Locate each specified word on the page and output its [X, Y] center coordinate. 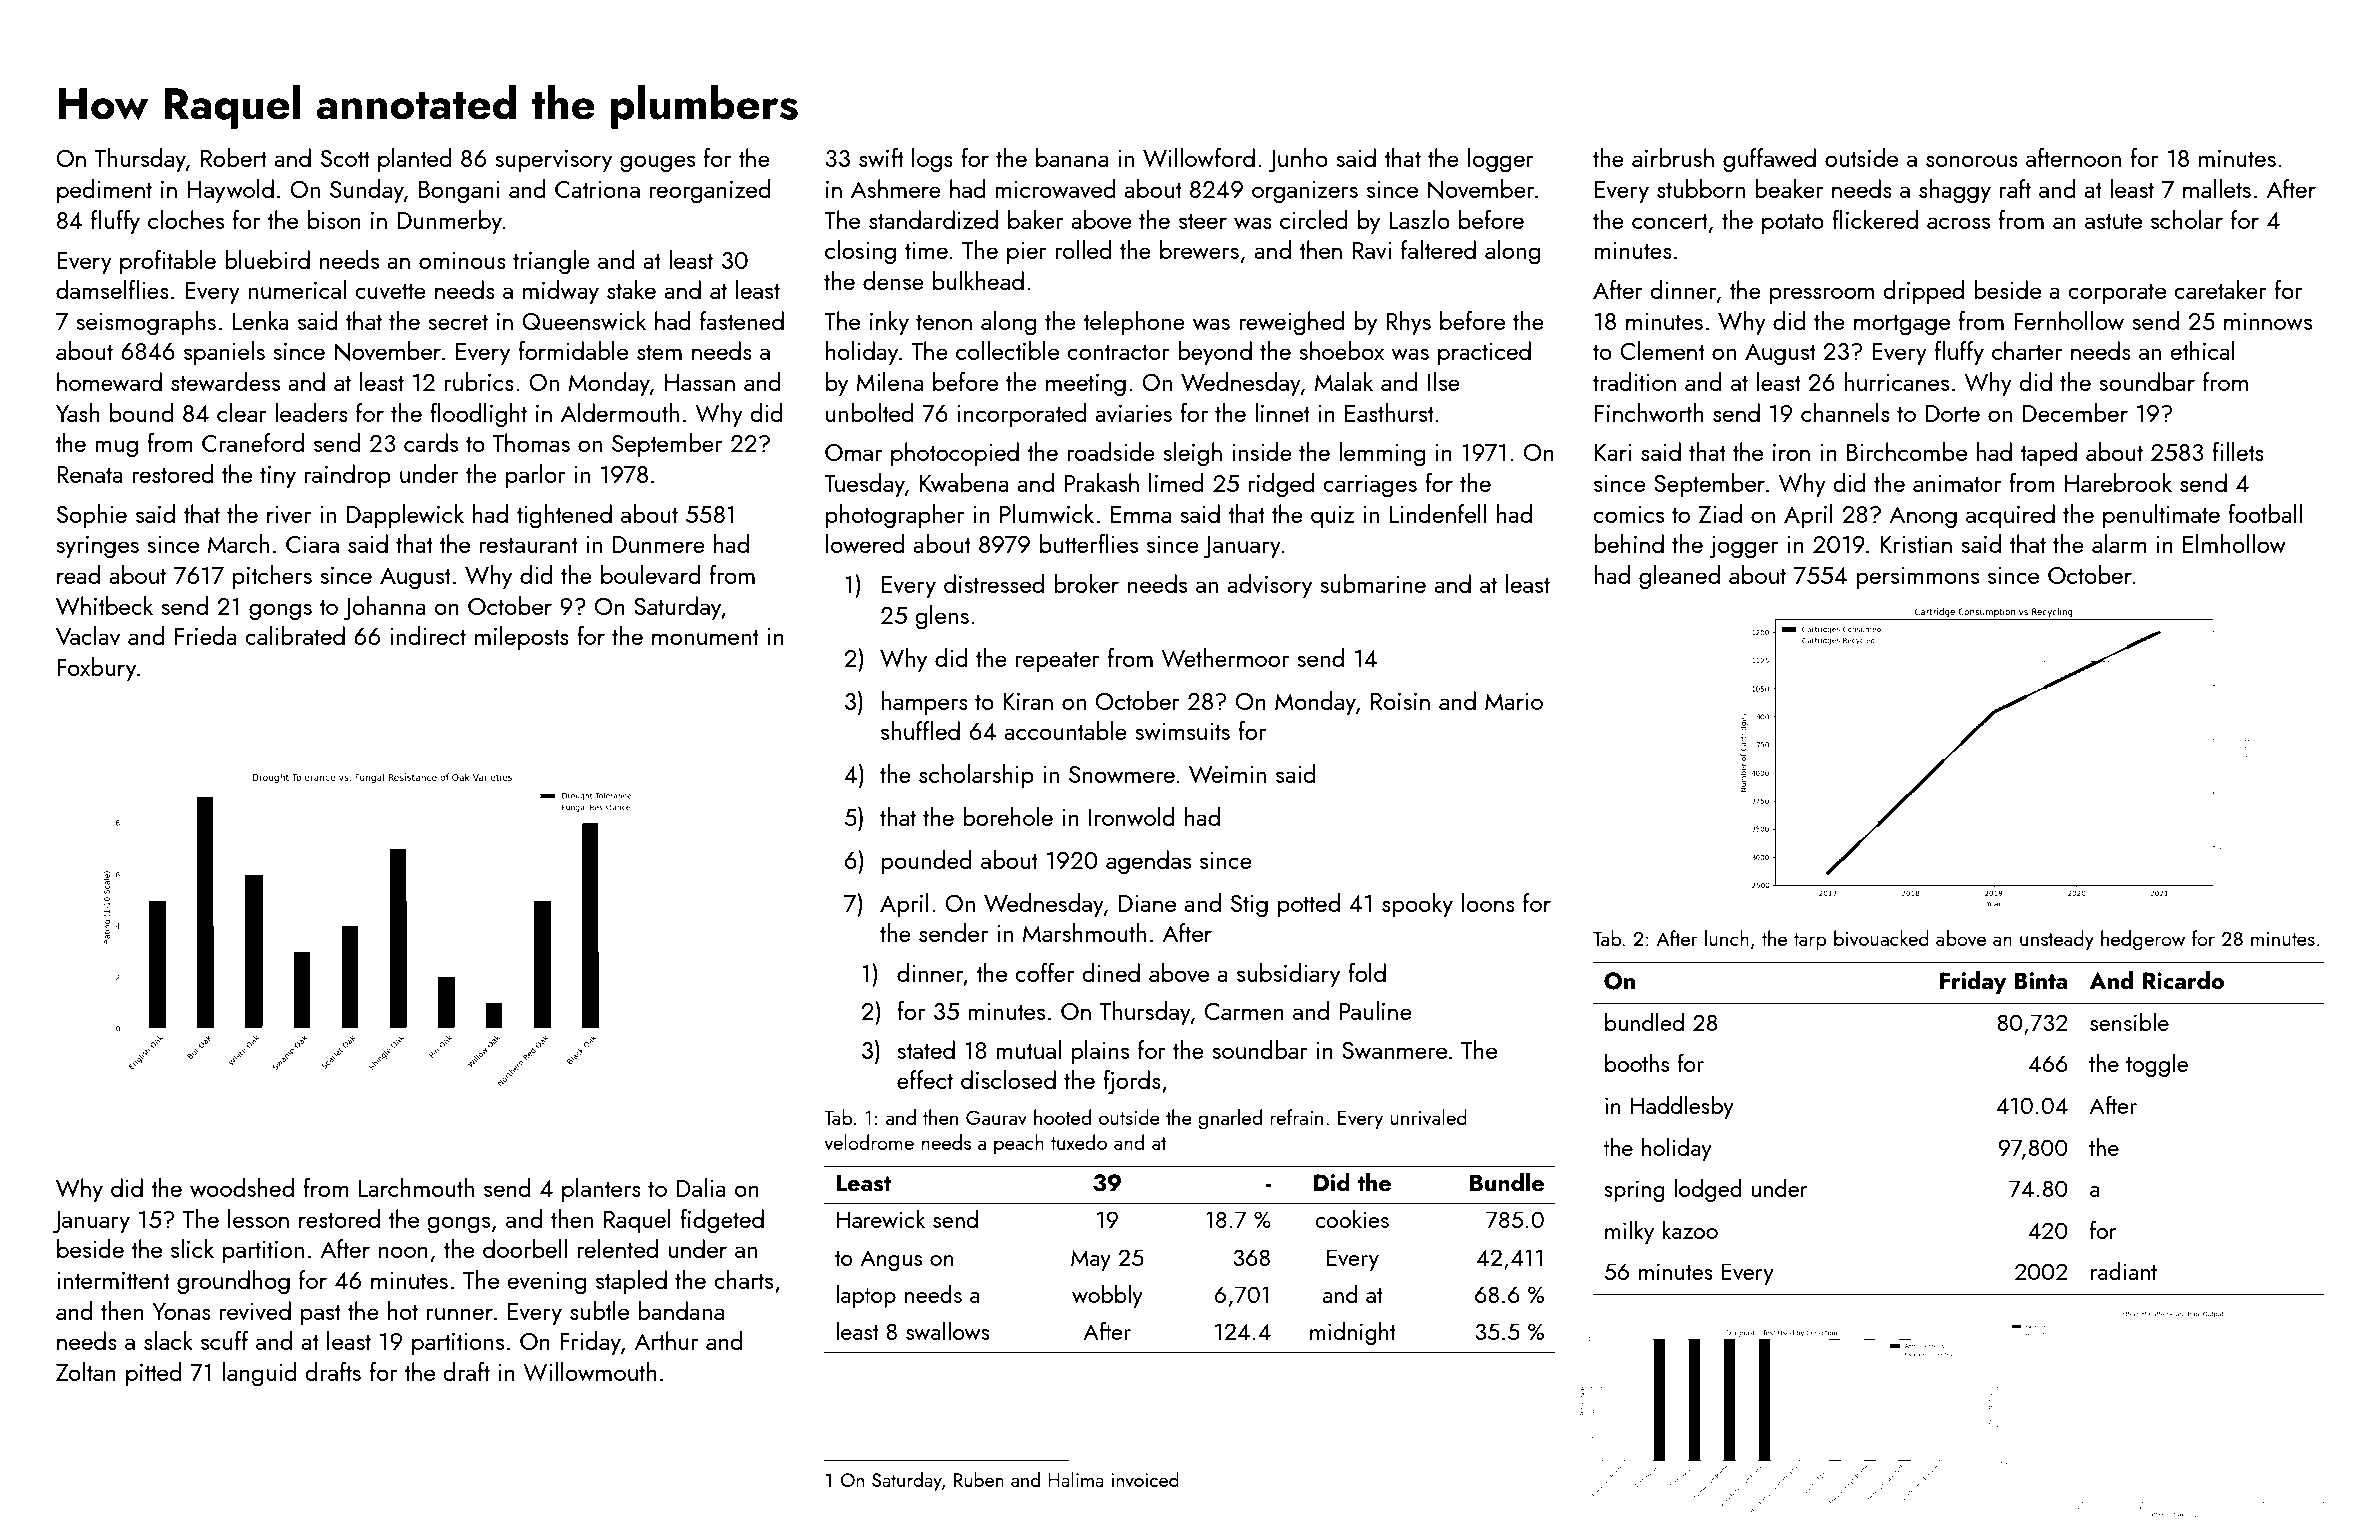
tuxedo [1079, 1142]
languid [259, 1374]
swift [881, 157]
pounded [926, 862]
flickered [1875, 219]
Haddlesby [1682, 1107]
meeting [1086, 385]
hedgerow [2143, 940]
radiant [2124, 1271]
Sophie [92, 516]
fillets [2238, 451]
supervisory [553, 161]
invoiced [1145, 1479]
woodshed [242, 1187]
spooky [1417, 905]
